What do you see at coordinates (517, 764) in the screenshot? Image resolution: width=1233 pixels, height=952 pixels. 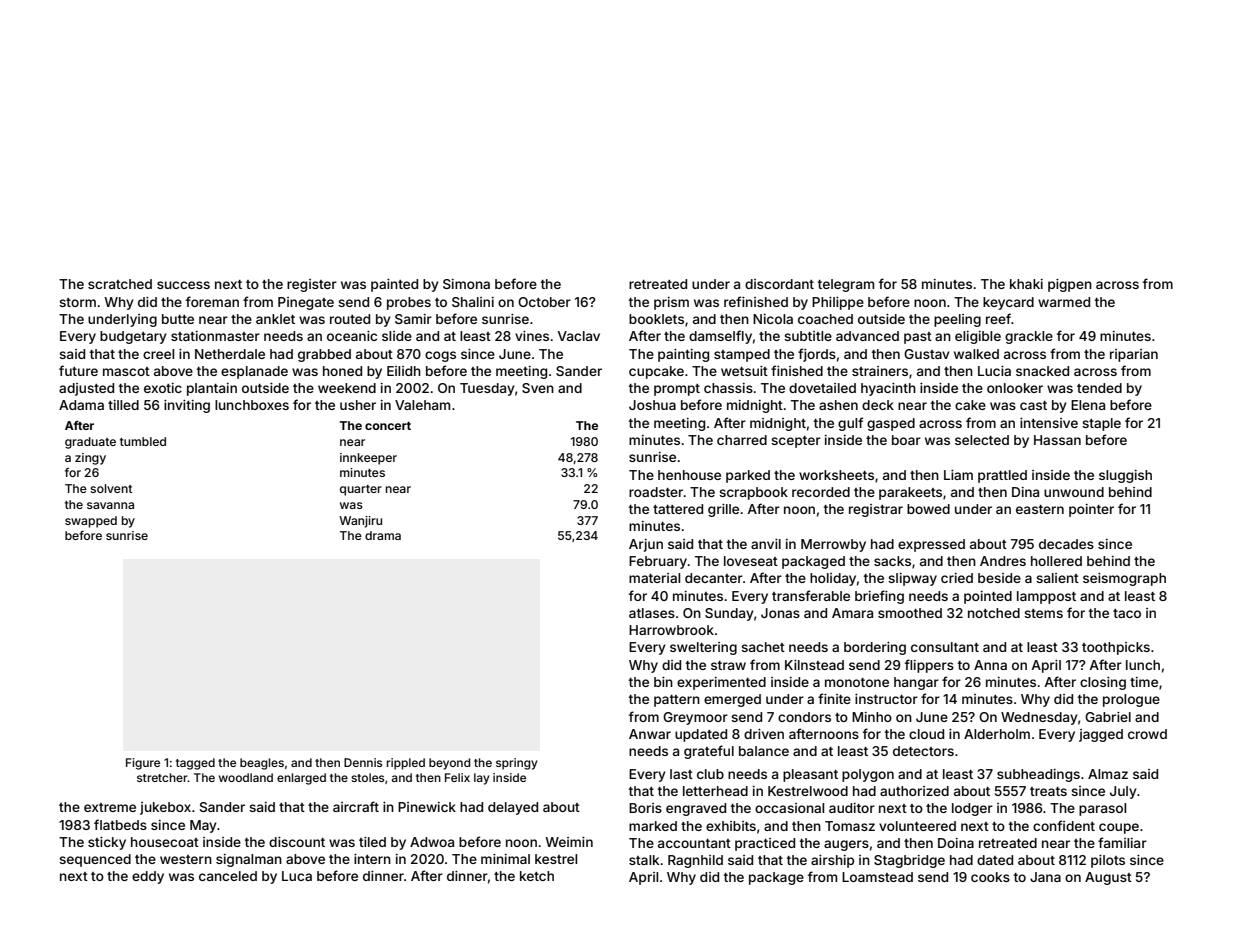 I see `springy` at bounding box center [517, 764].
